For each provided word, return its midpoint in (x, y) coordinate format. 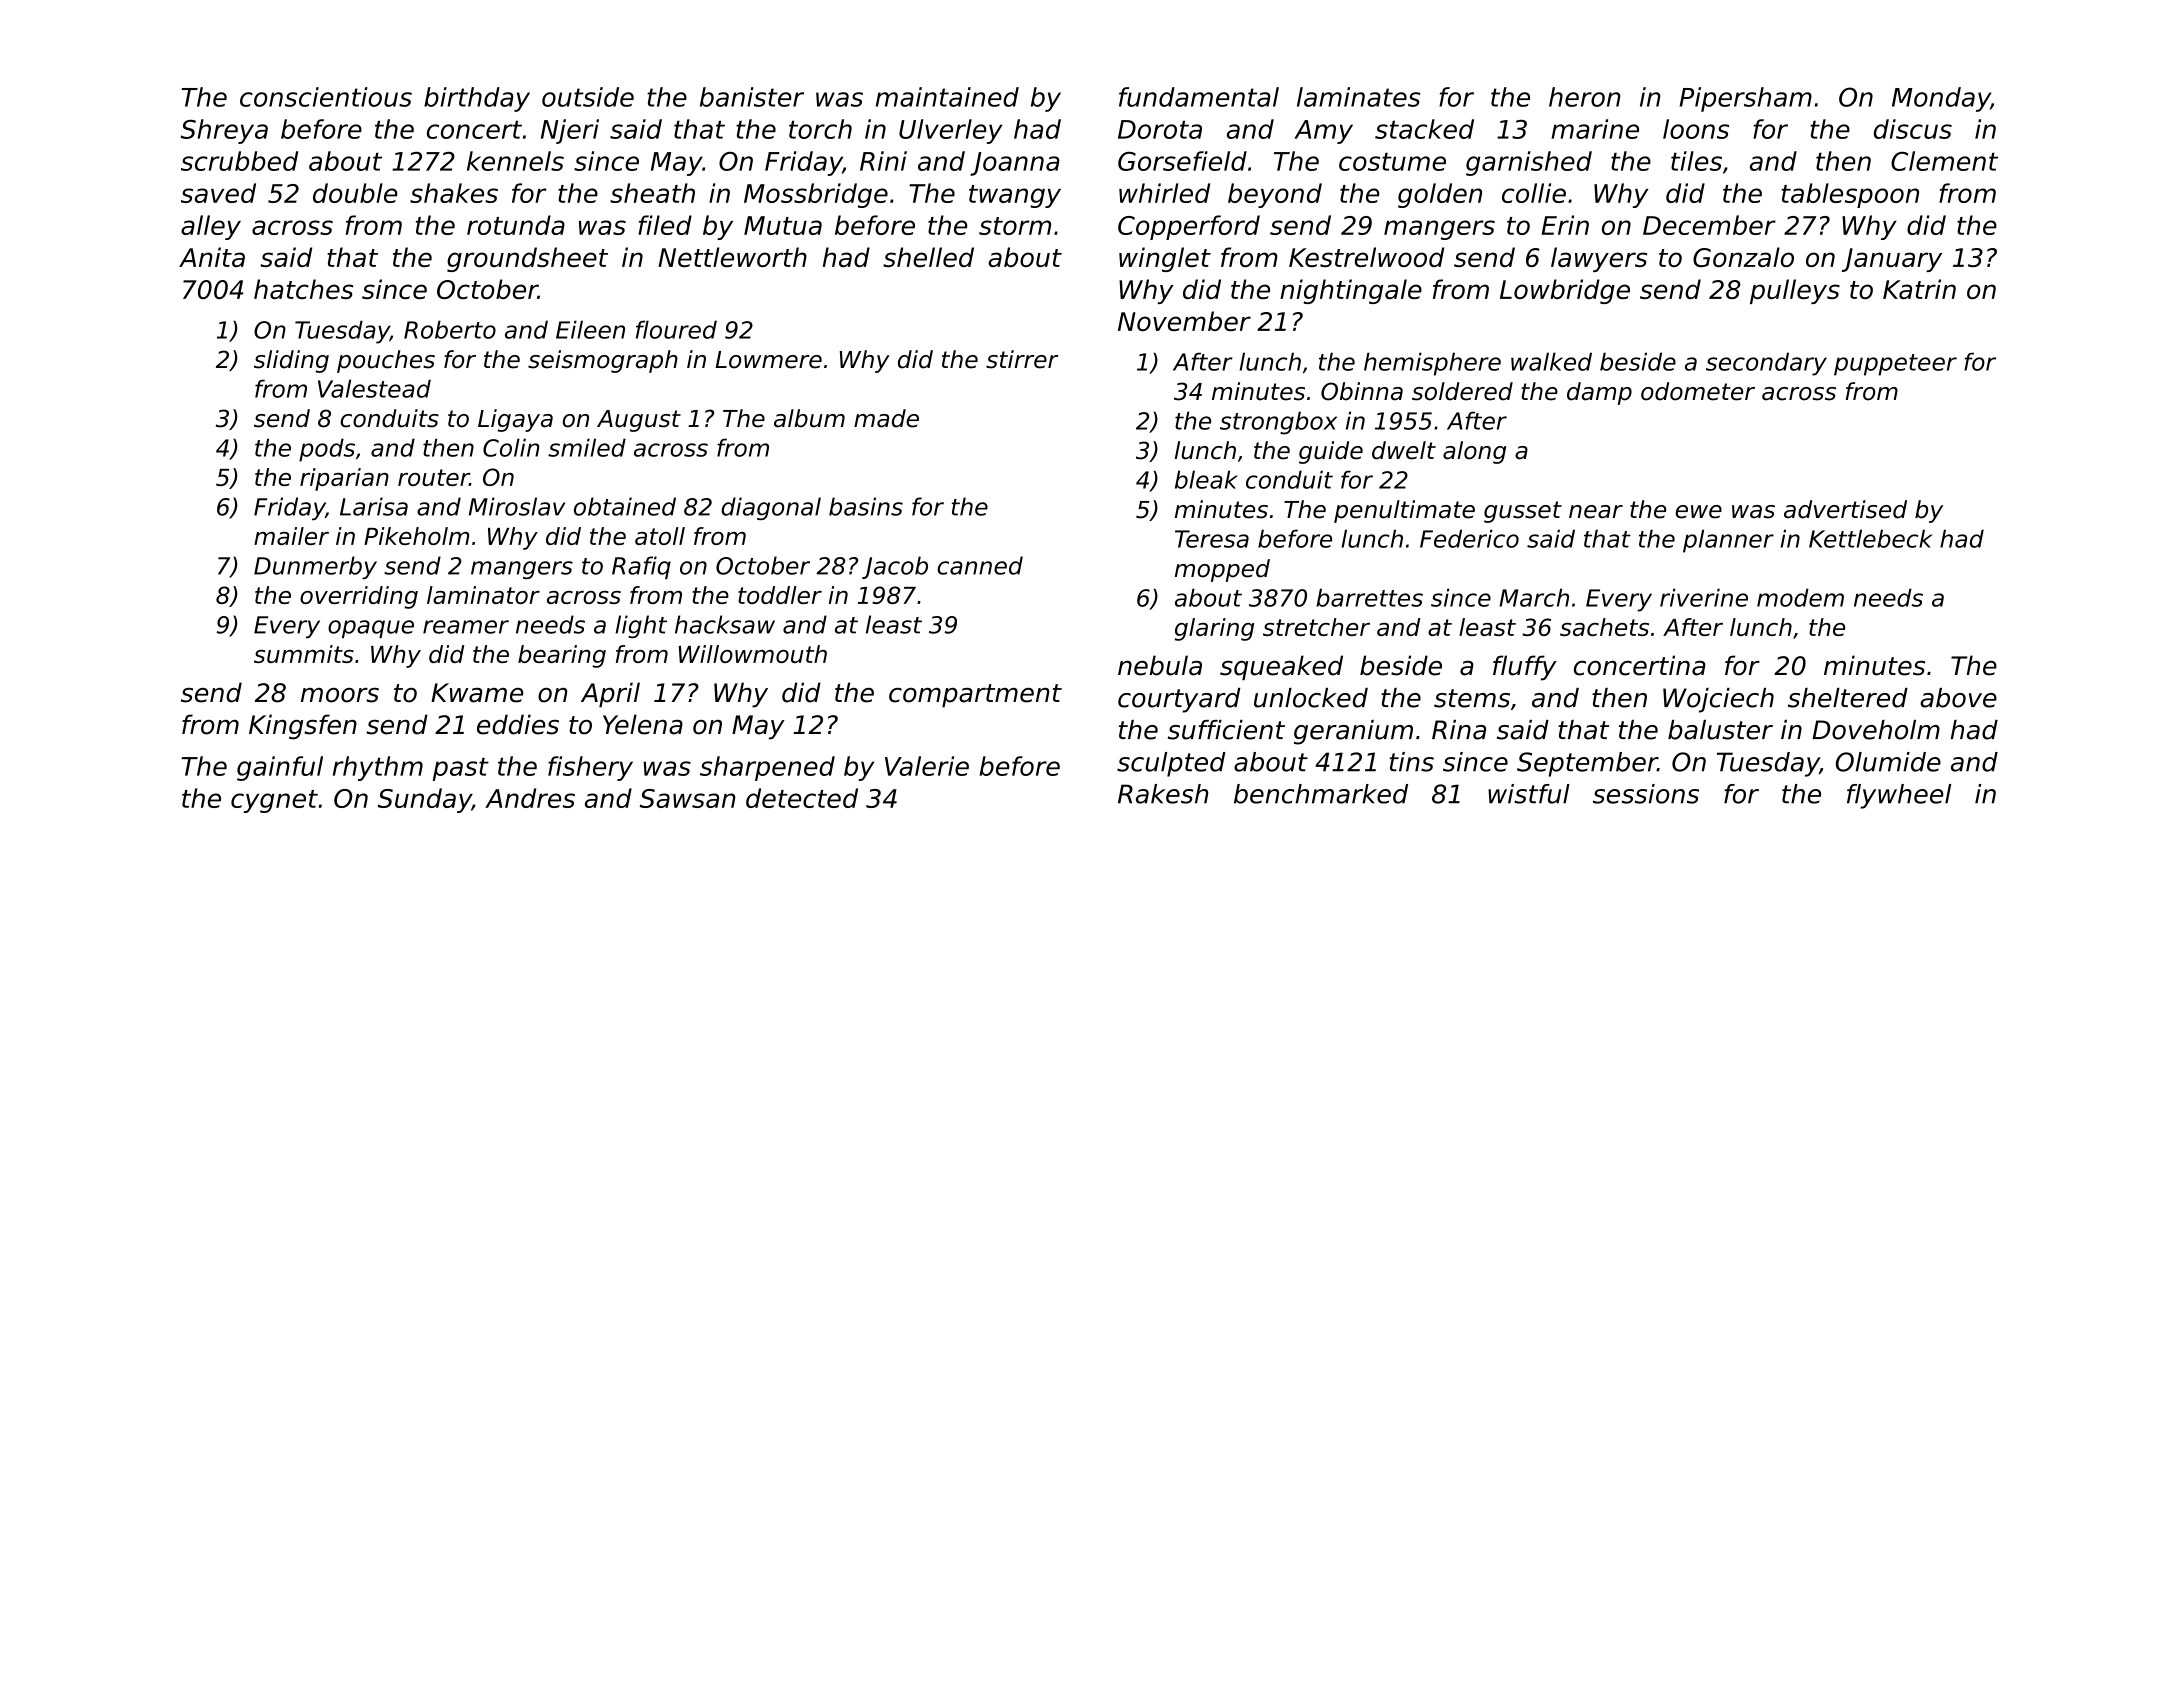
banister (752, 97)
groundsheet (527, 259)
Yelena (643, 724)
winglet (1165, 259)
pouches (386, 361)
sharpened (767, 768)
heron (1584, 97)
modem (1800, 597)
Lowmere (768, 360)
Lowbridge (1565, 291)
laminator (483, 595)
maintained (947, 97)
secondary (1766, 364)
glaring (1214, 629)
